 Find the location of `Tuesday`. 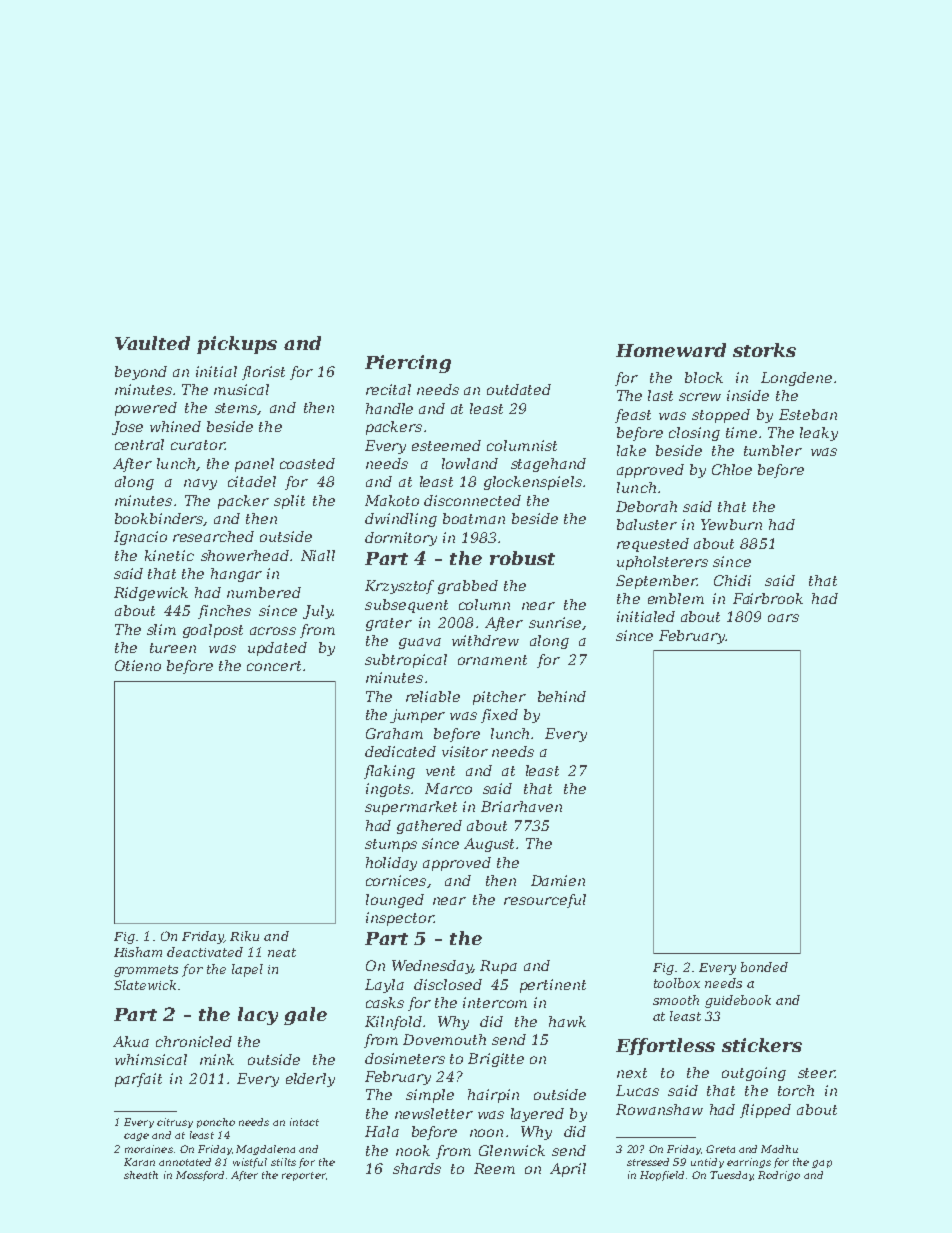

Tuesday is located at coordinates (731, 1176).
